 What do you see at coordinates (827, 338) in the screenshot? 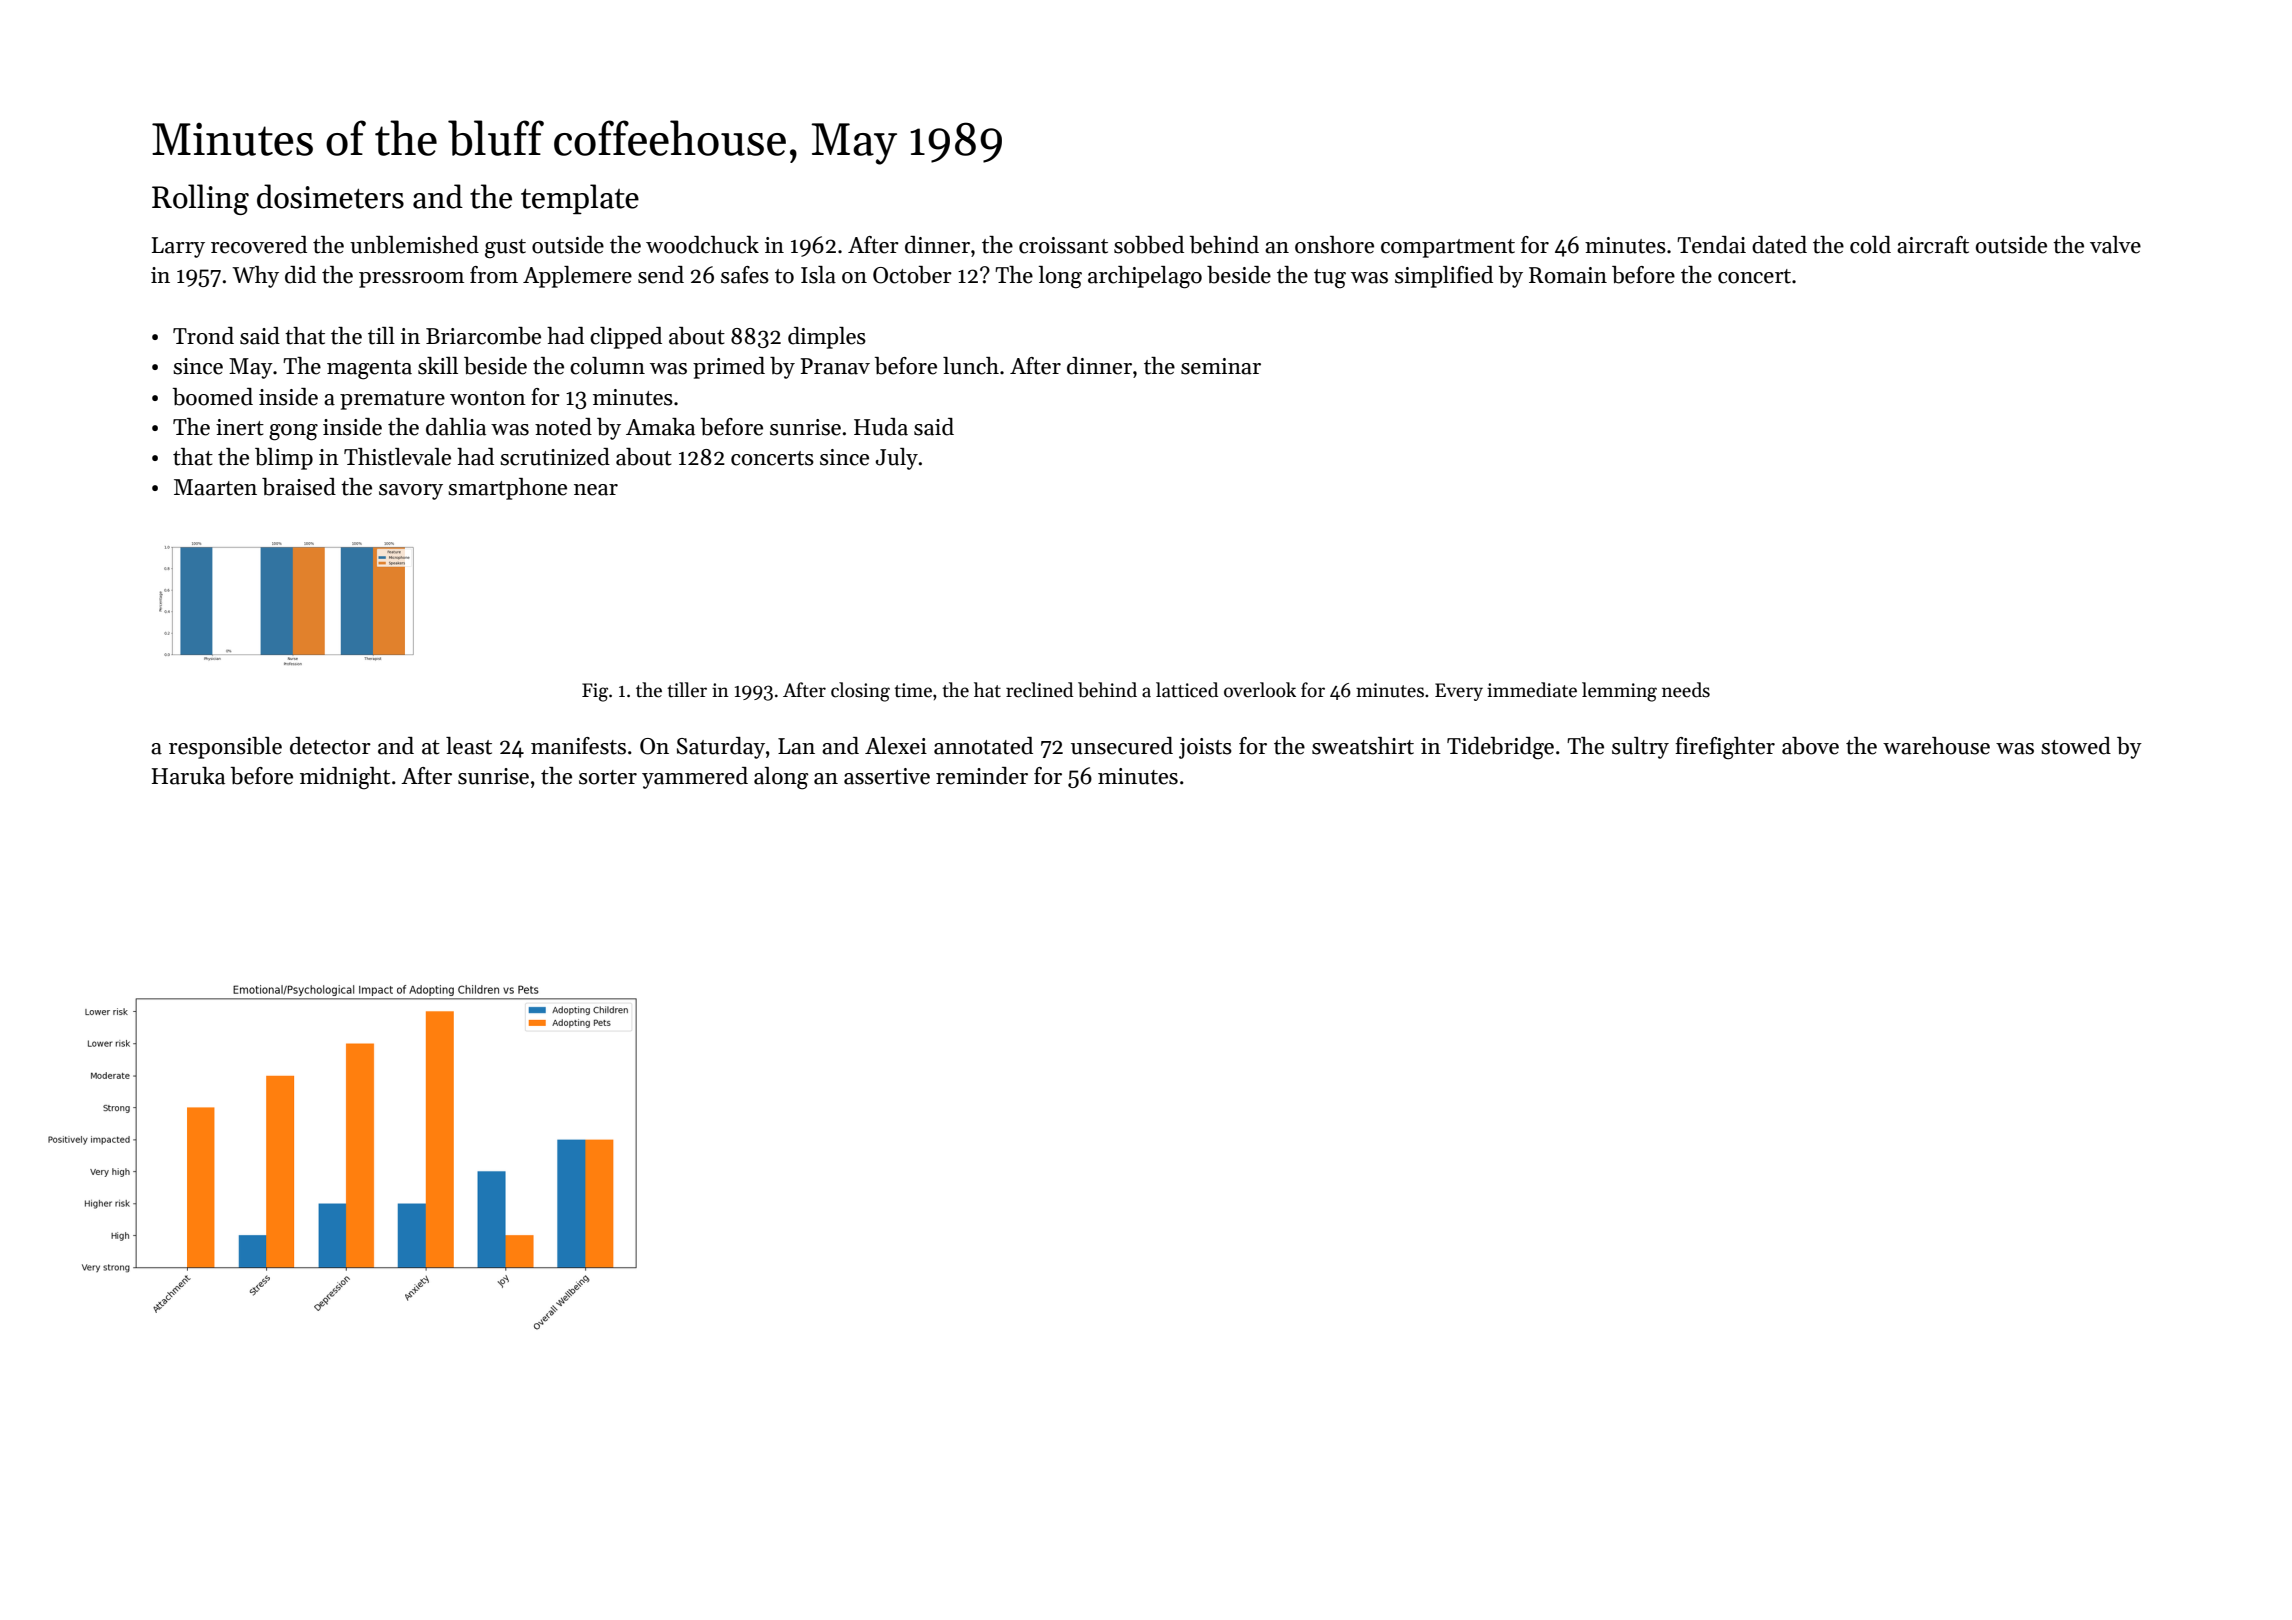
I see `dimples` at bounding box center [827, 338].
